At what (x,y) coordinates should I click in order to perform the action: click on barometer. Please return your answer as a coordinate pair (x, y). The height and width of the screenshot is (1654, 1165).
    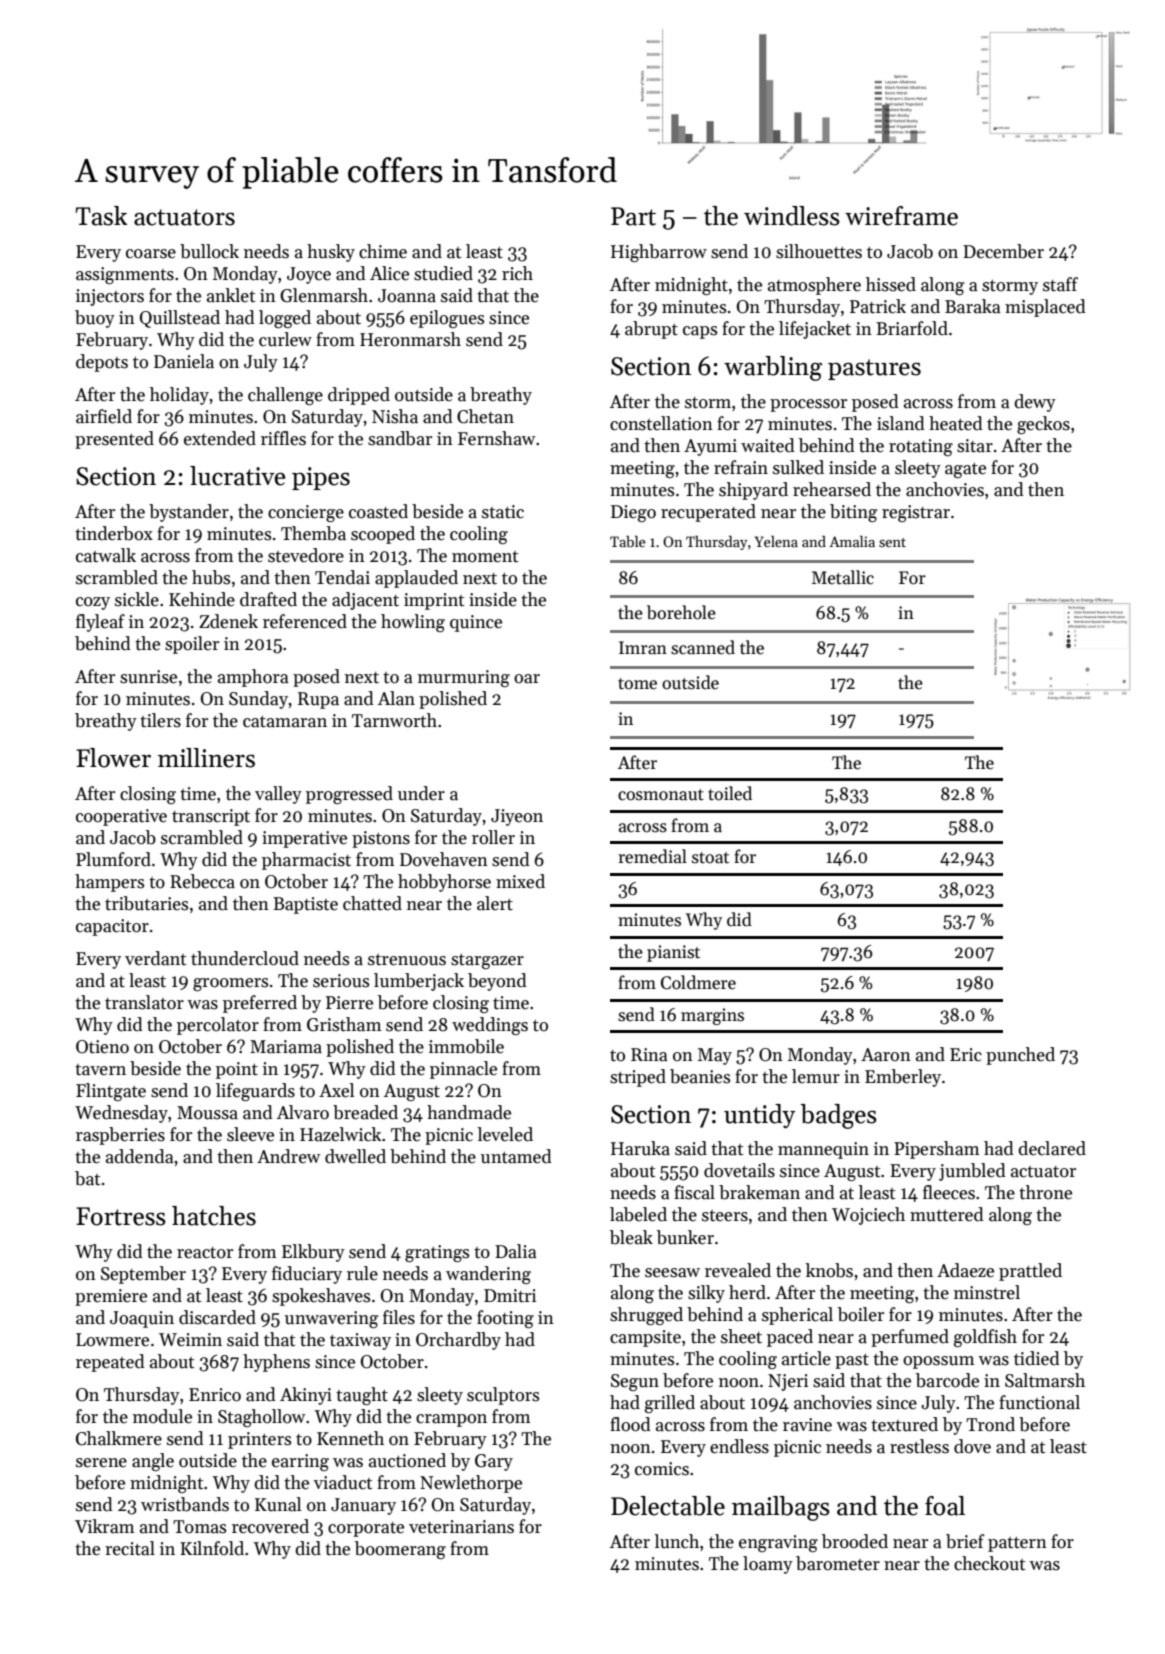
    Looking at the image, I should click on (838, 1563).
